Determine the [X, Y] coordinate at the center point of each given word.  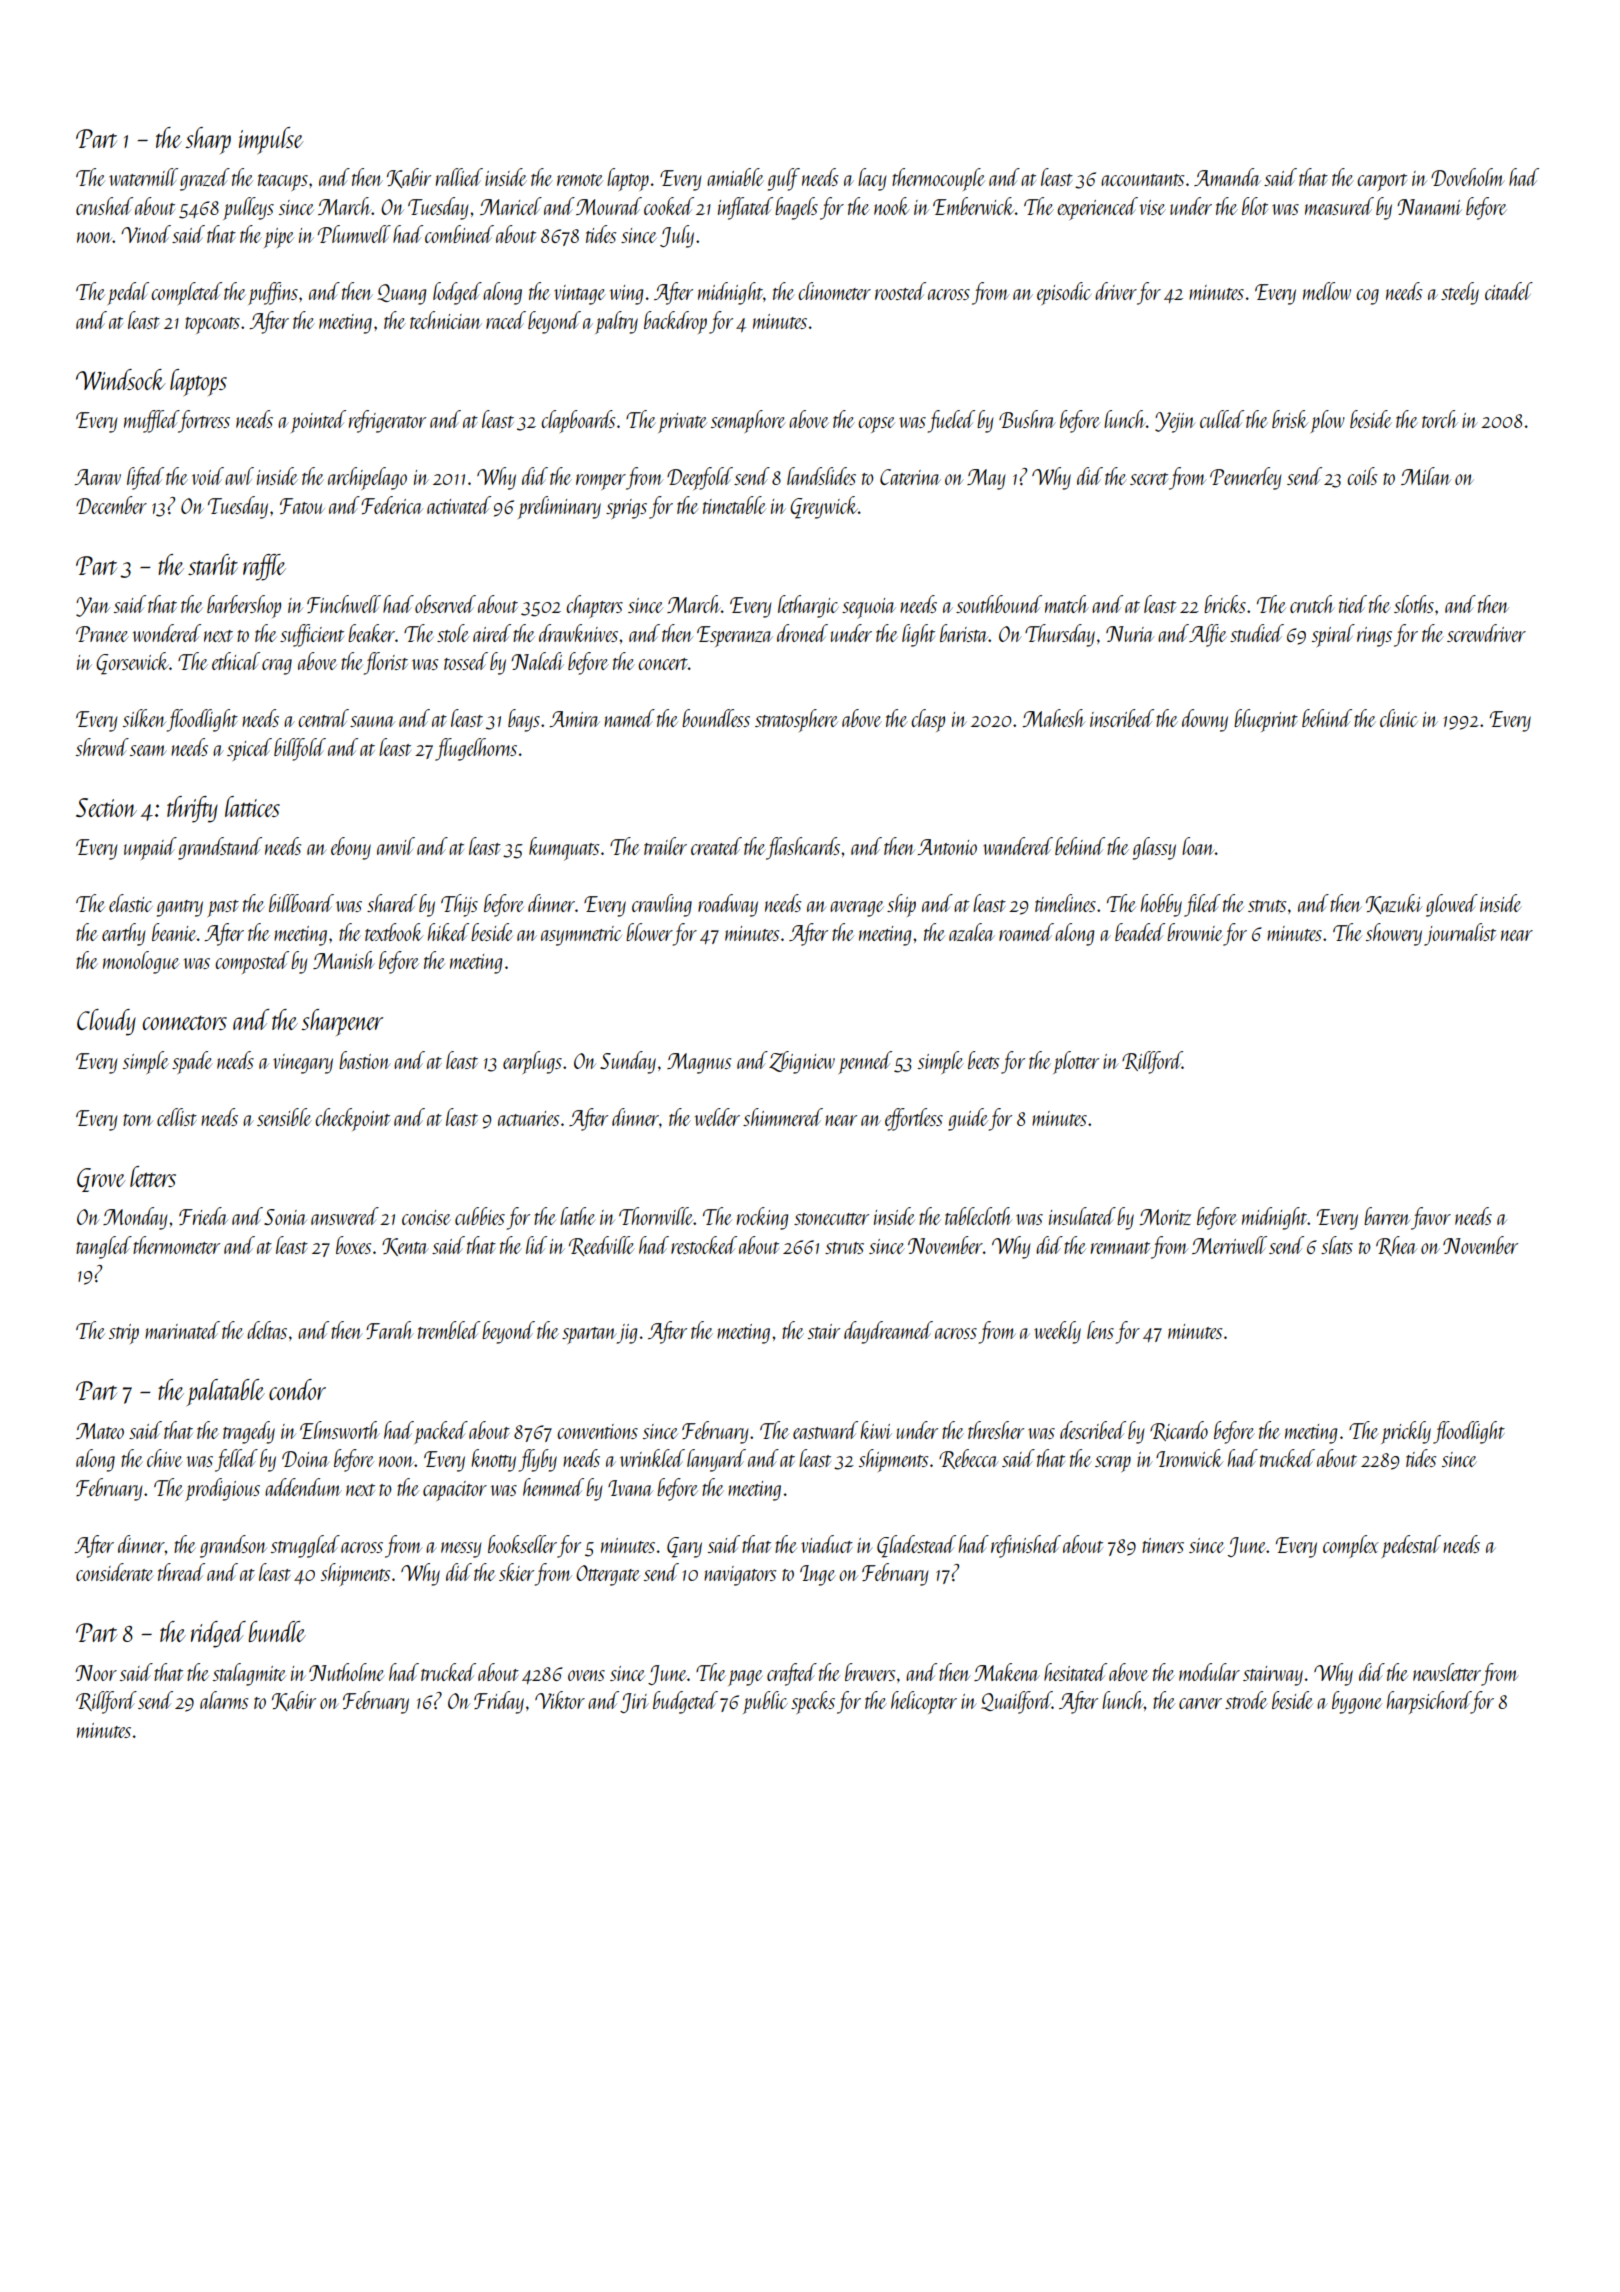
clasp [928, 720]
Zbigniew [802, 1062]
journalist [1460, 934]
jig [627, 1334]
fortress [204, 421]
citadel [1509, 291]
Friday [499, 1702]
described [1093, 1430]
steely [1460, 293]
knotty [493, 1460]
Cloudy [106, 1022]
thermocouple [938, 179]
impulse [271, 140]
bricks [1225, 604]
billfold [300, 749]
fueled [951, 421]
